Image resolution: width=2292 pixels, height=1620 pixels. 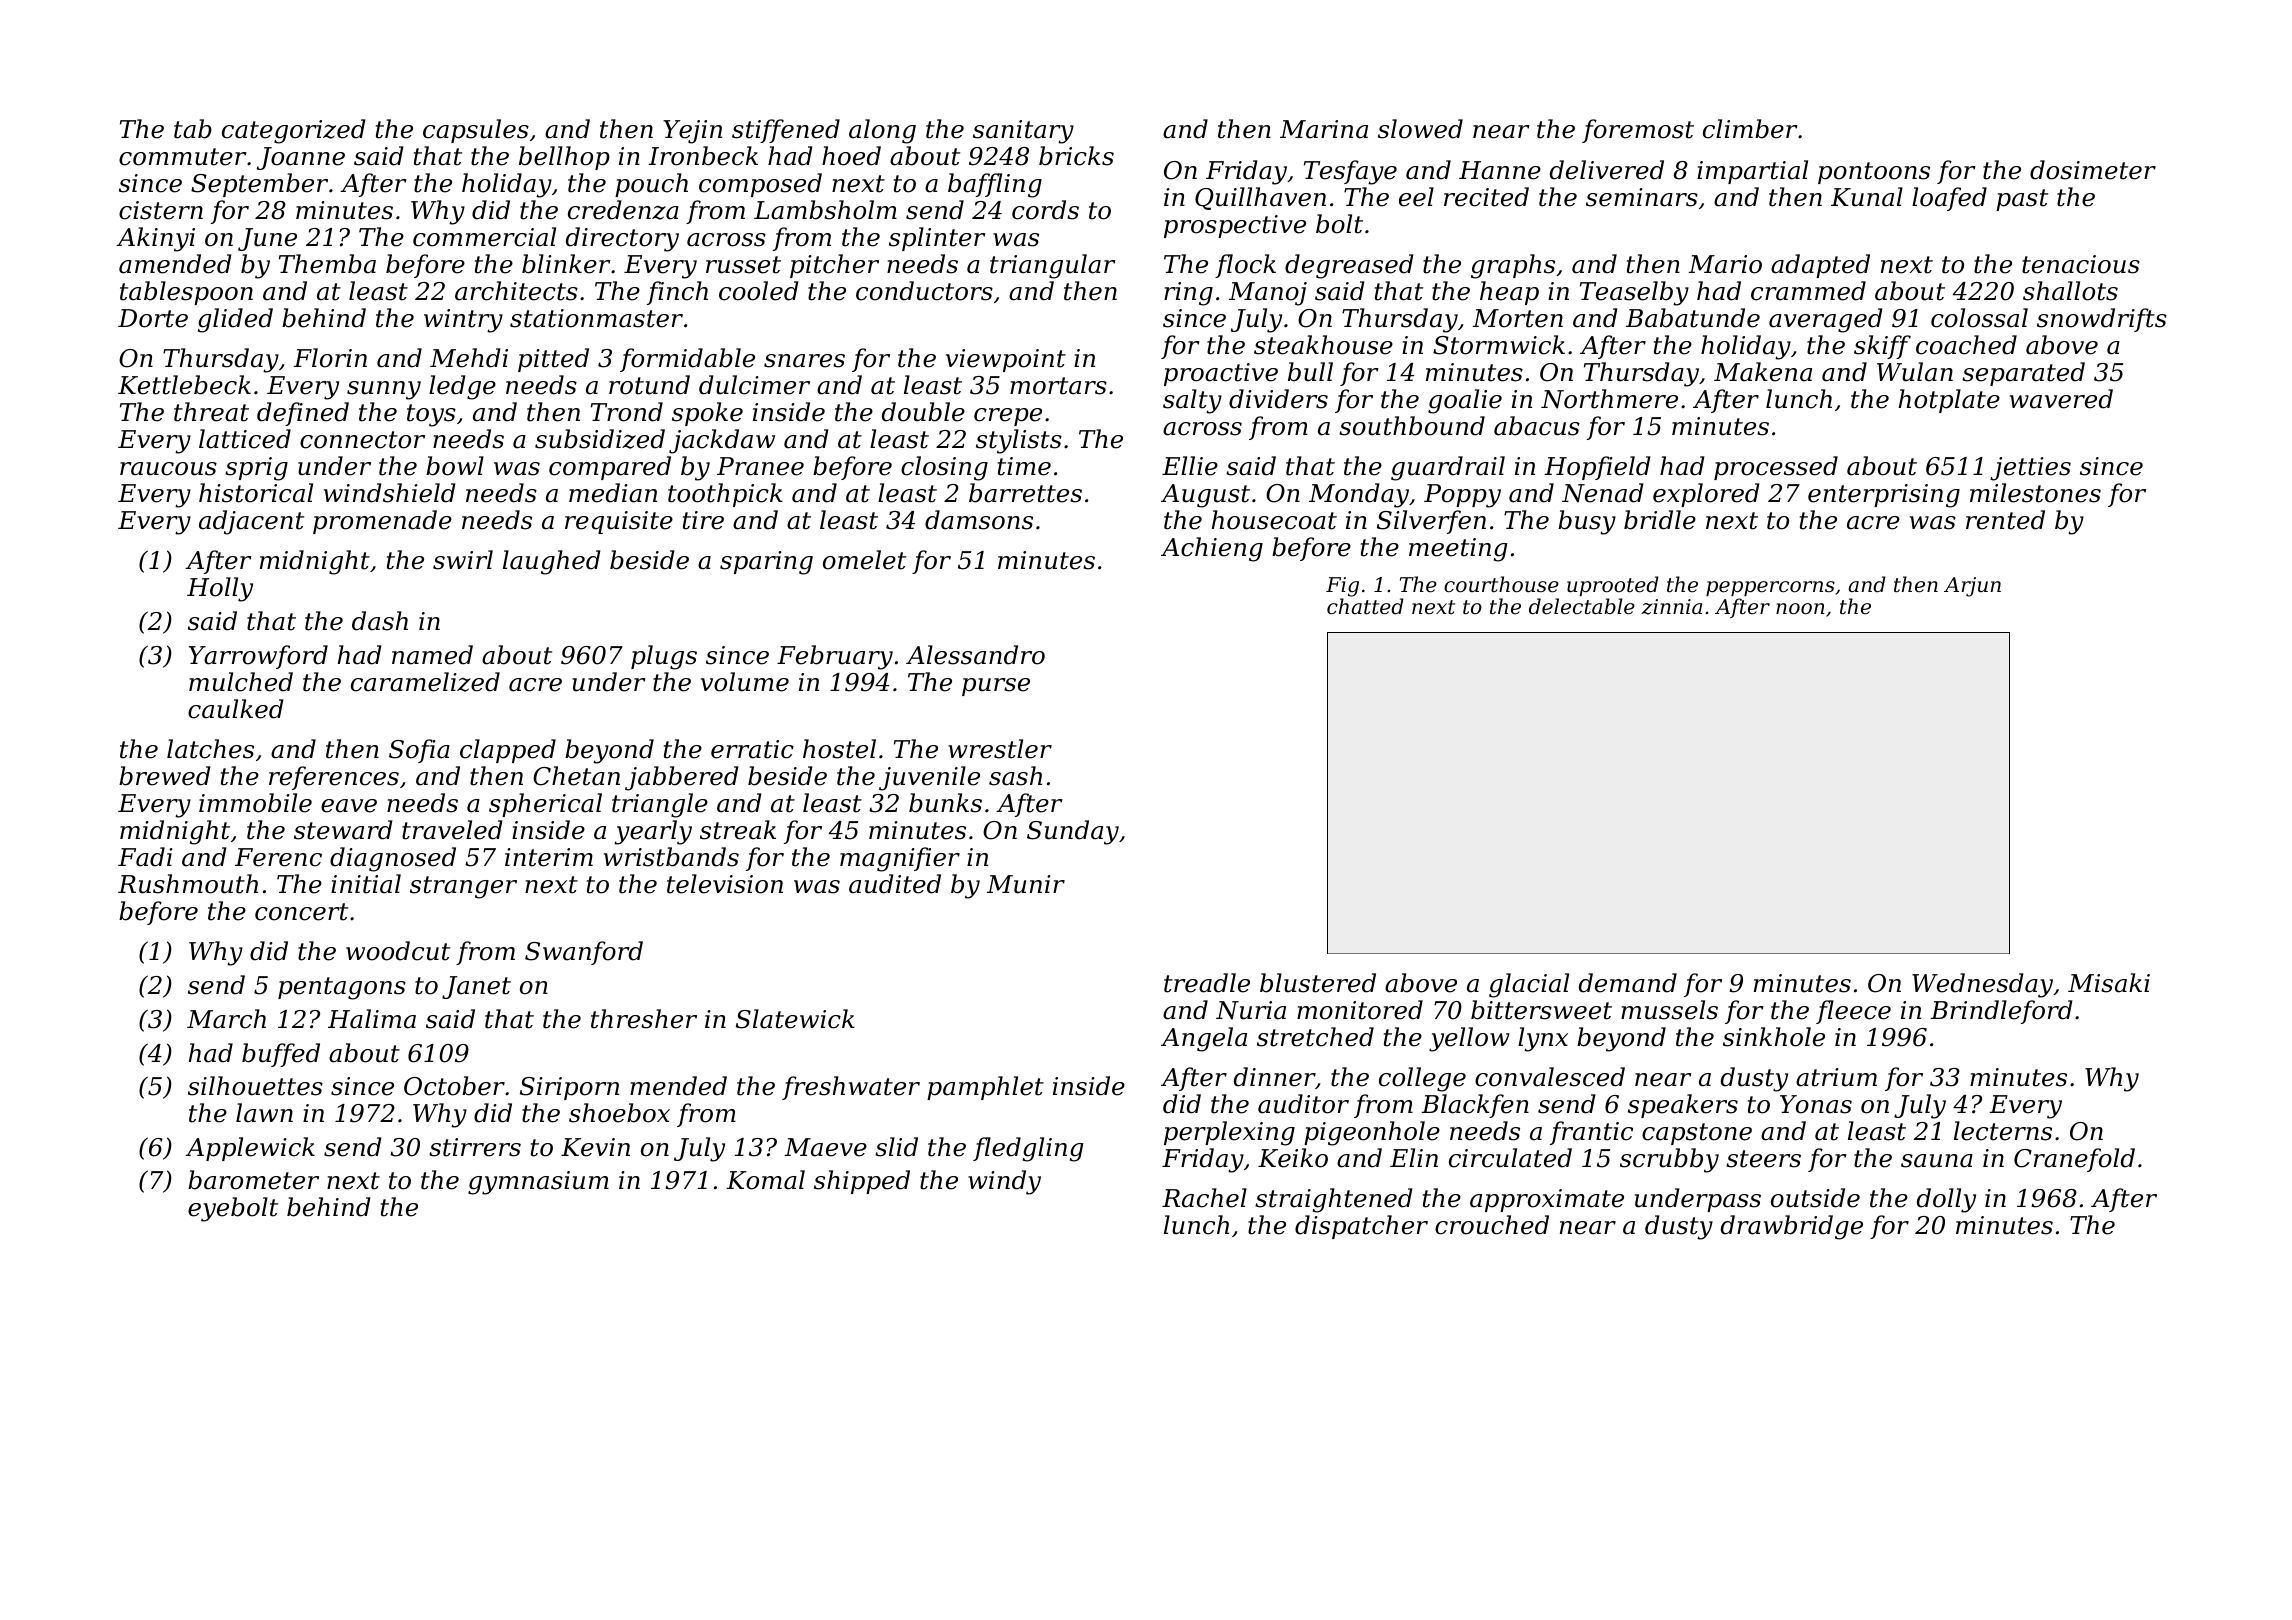 I want to click on Munir, so click(x=1026, y=884).
